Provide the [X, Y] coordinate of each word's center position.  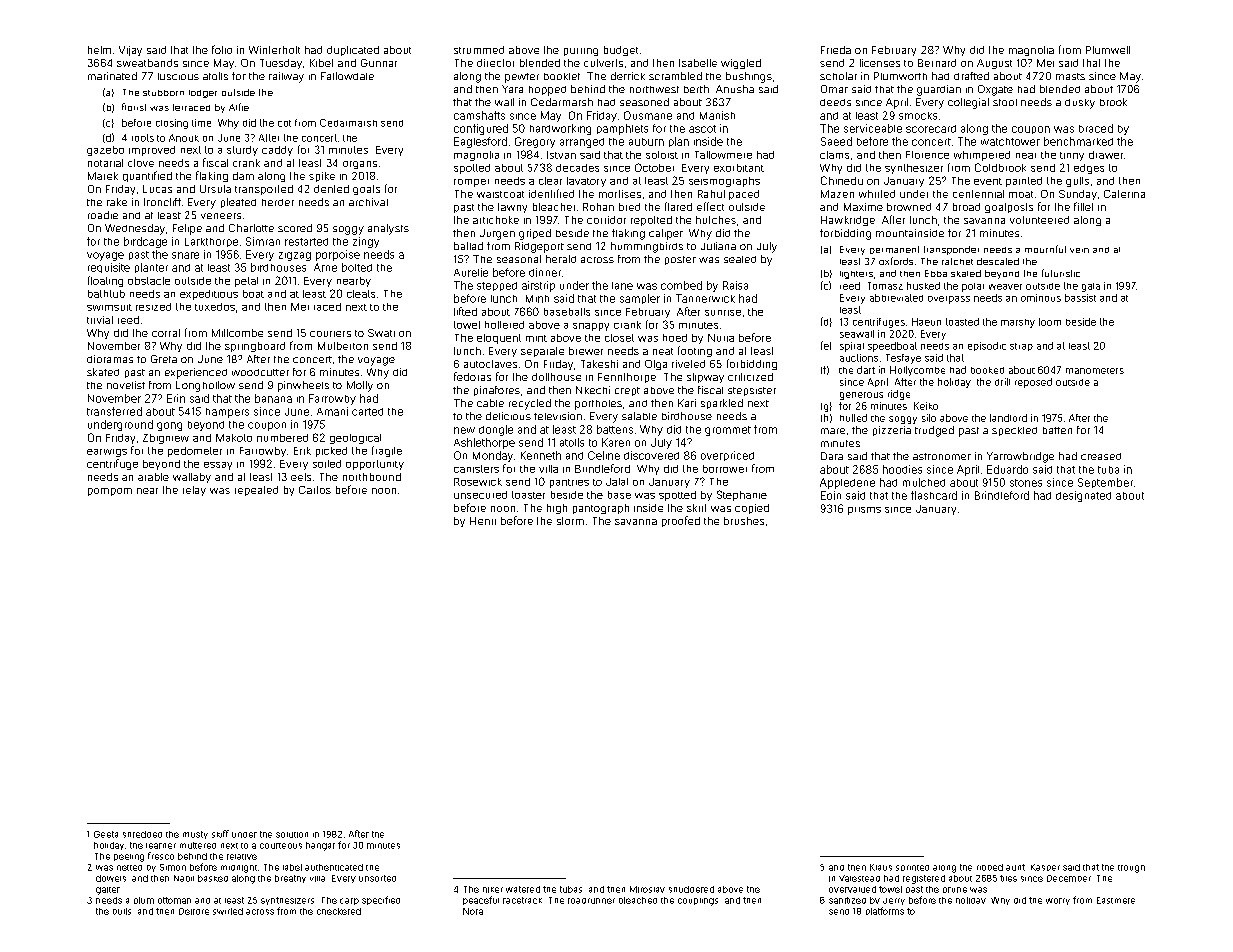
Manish [717, 115]
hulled [853, 418]
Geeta [106, 834]
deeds [835, 102]
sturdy [242, 151]
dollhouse [556, 377]
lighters [856, 275]
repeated [256, 491]
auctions [859, 358]
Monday [493, 456]
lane [622, 286]
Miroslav [647, 889]
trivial [100, 320]
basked [213, 878]
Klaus [881, 867]
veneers [221, 216]
